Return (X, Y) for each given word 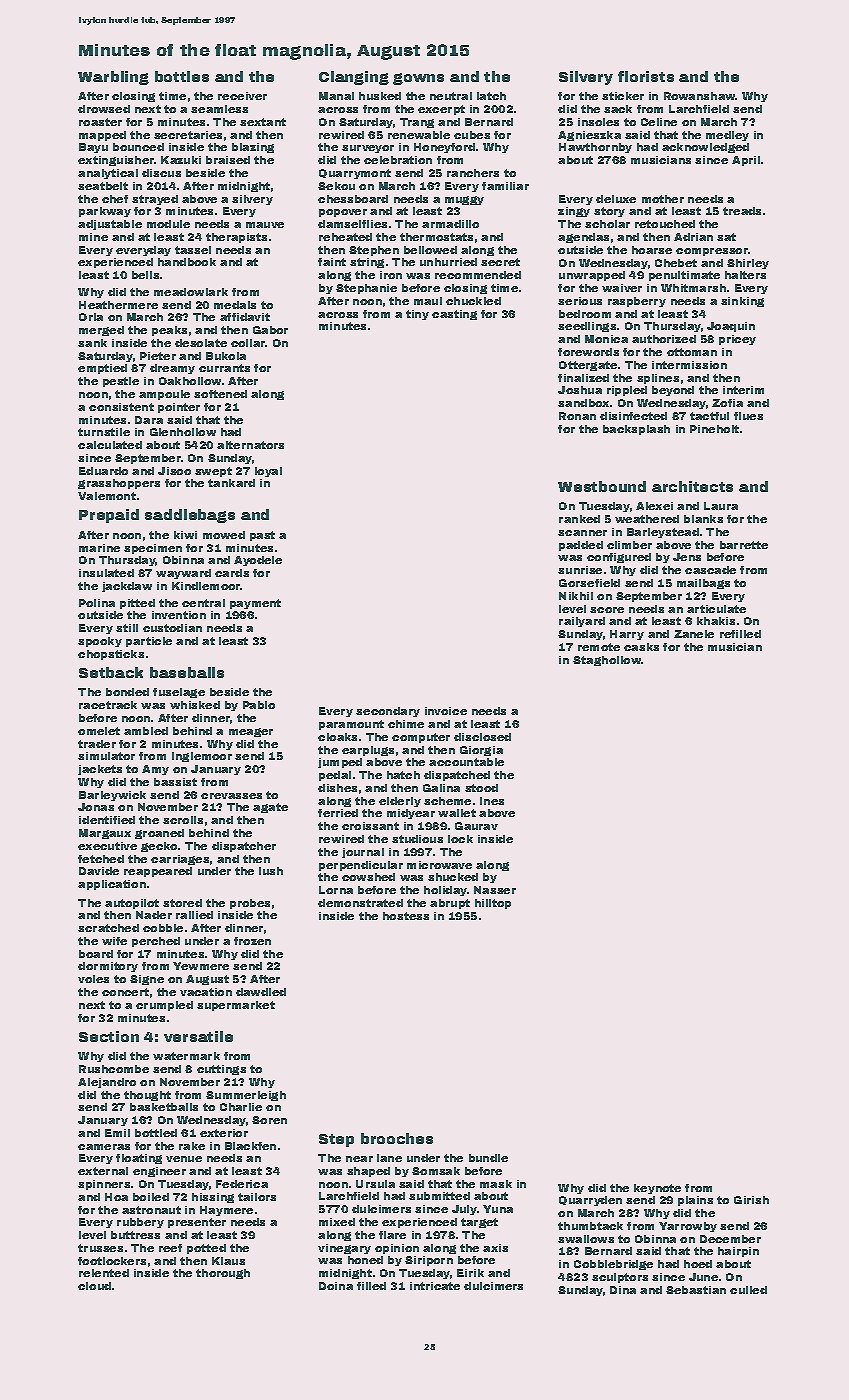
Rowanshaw (700, 96)
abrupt (450, 904)
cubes (472, 135)
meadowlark (191, 292)
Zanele (694, 634)
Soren (269, 1120)
